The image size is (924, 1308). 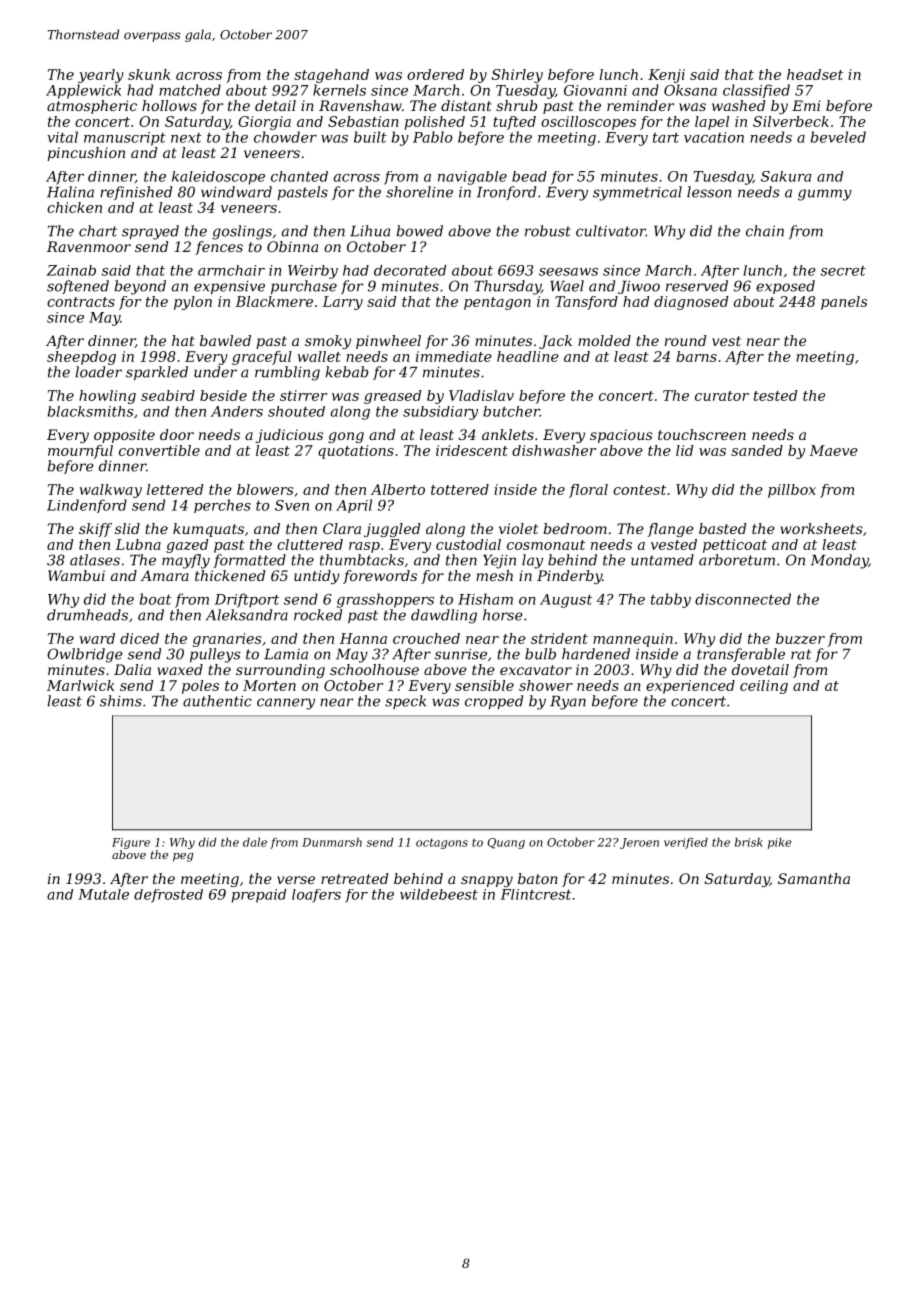 I want to click on cannery, so click(x=286, y=704).
